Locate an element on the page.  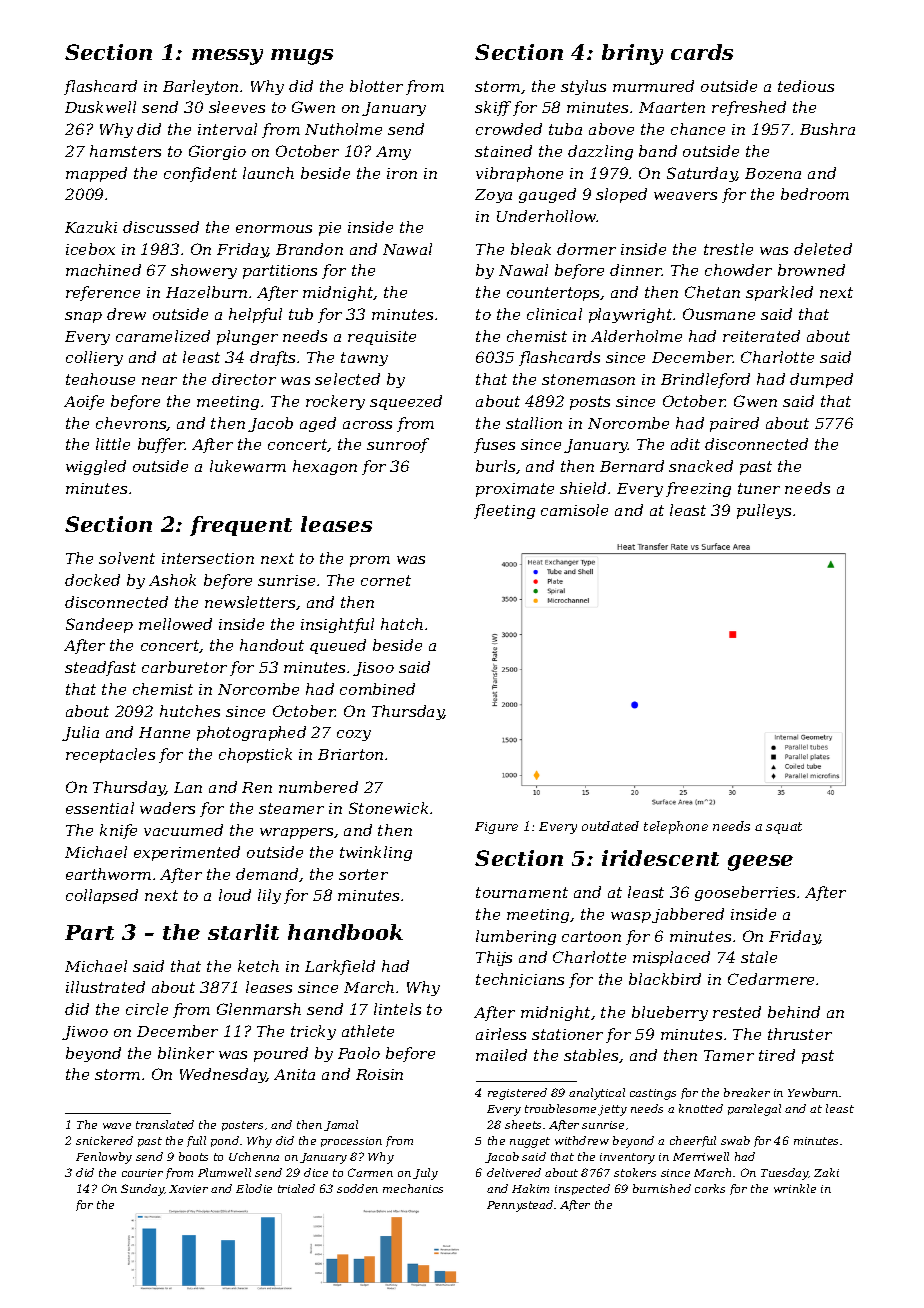
clinical is located at coordinates (554, 314).
